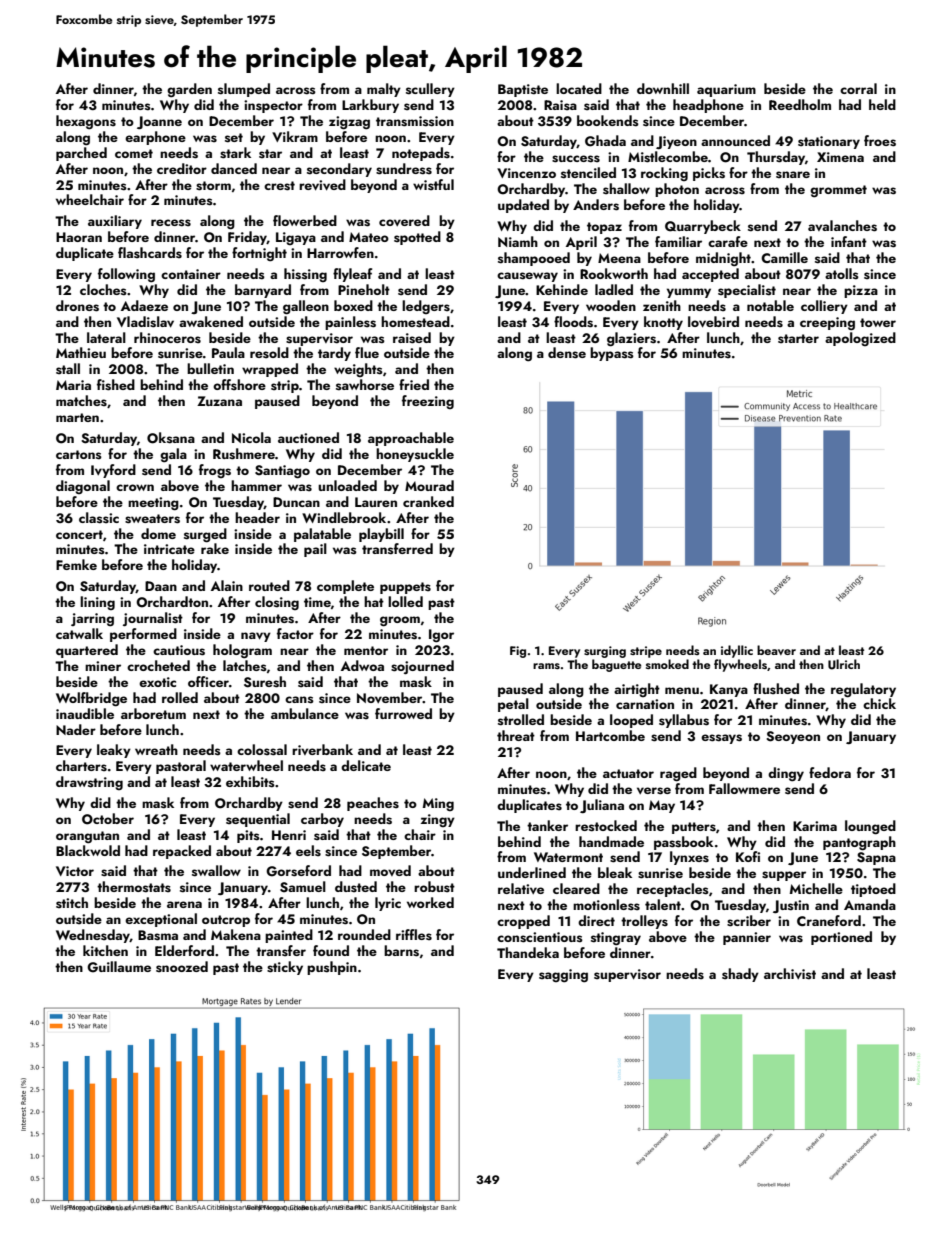  What do you see at coordinates (523, 90) in the screenshot?
I see `Baptiste` at bounding box center [523, 90].
